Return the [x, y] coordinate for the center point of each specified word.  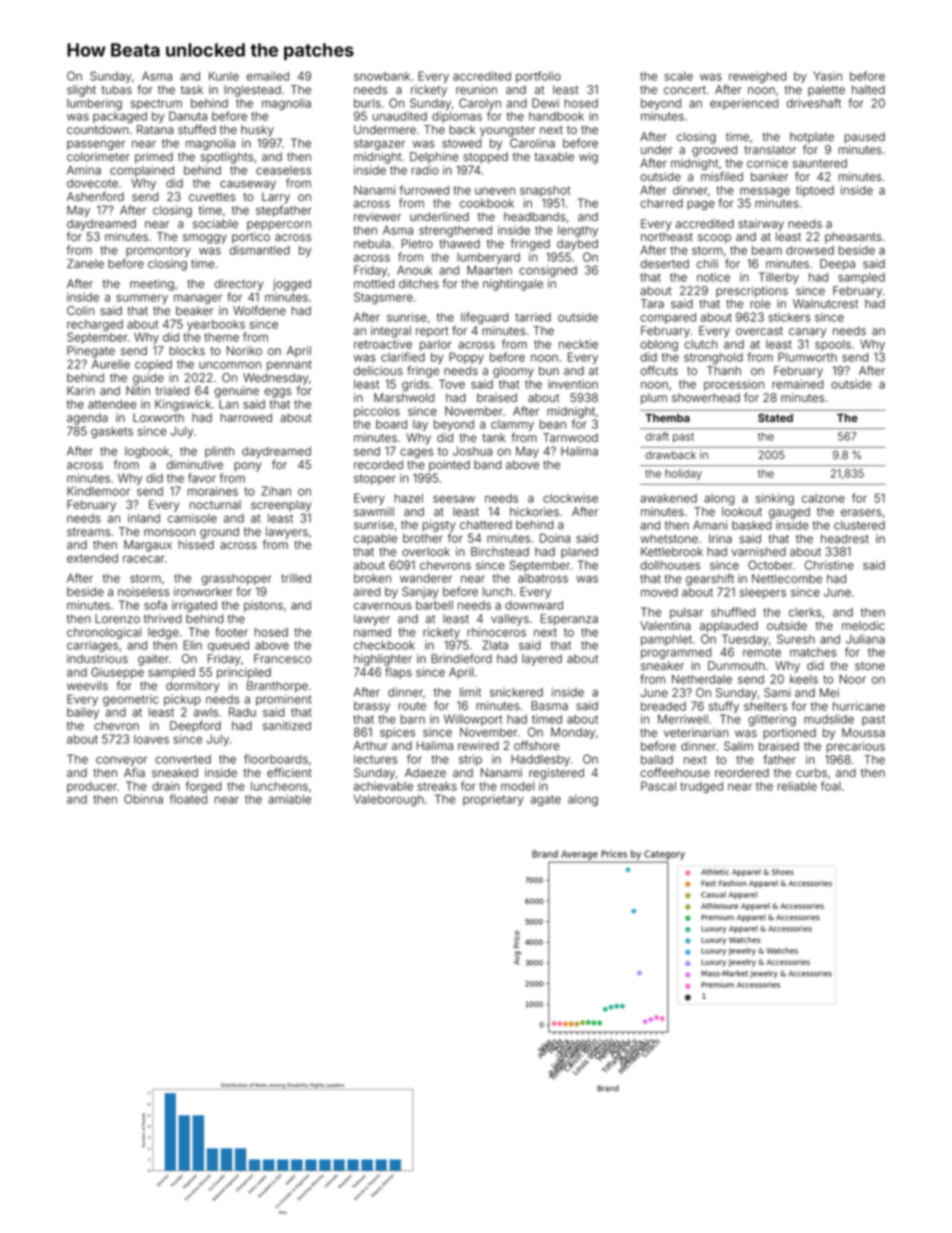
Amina [84, 170]
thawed [459, 243]
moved [659, 592]
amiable [289, 799]
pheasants [853, 238]
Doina [555, 538]
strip [470, 760]
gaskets [112, 432]
